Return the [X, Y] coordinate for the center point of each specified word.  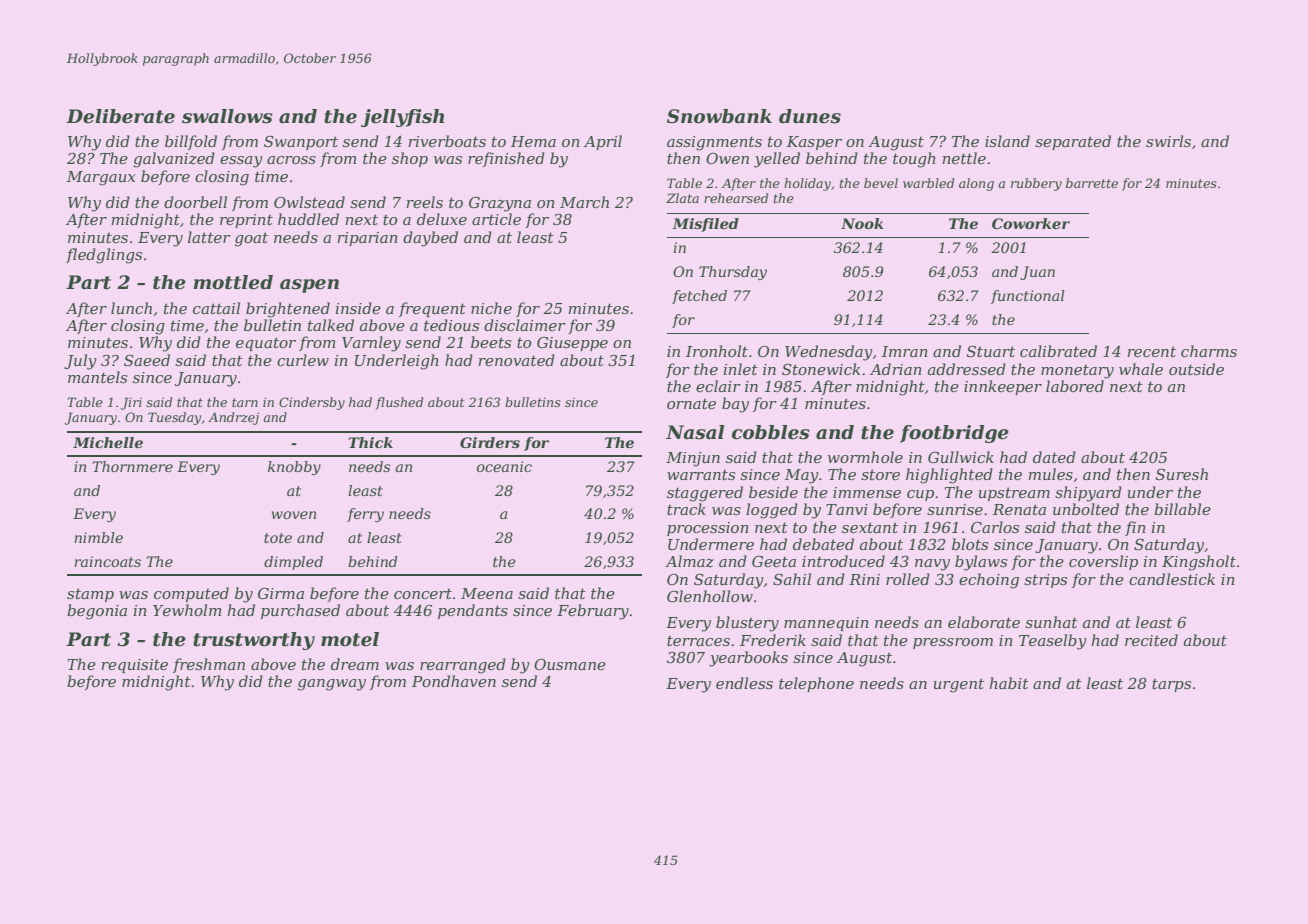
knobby [294, 468]
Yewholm [187, 610]
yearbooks [748, 659]
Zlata [682, 198]
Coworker [1031, 223]
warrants [701, 475]
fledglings [104, 256]
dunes [810, 116]
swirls [1168, 141]
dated [1054, 457]
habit [1009, 683]
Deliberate [120, 116]
